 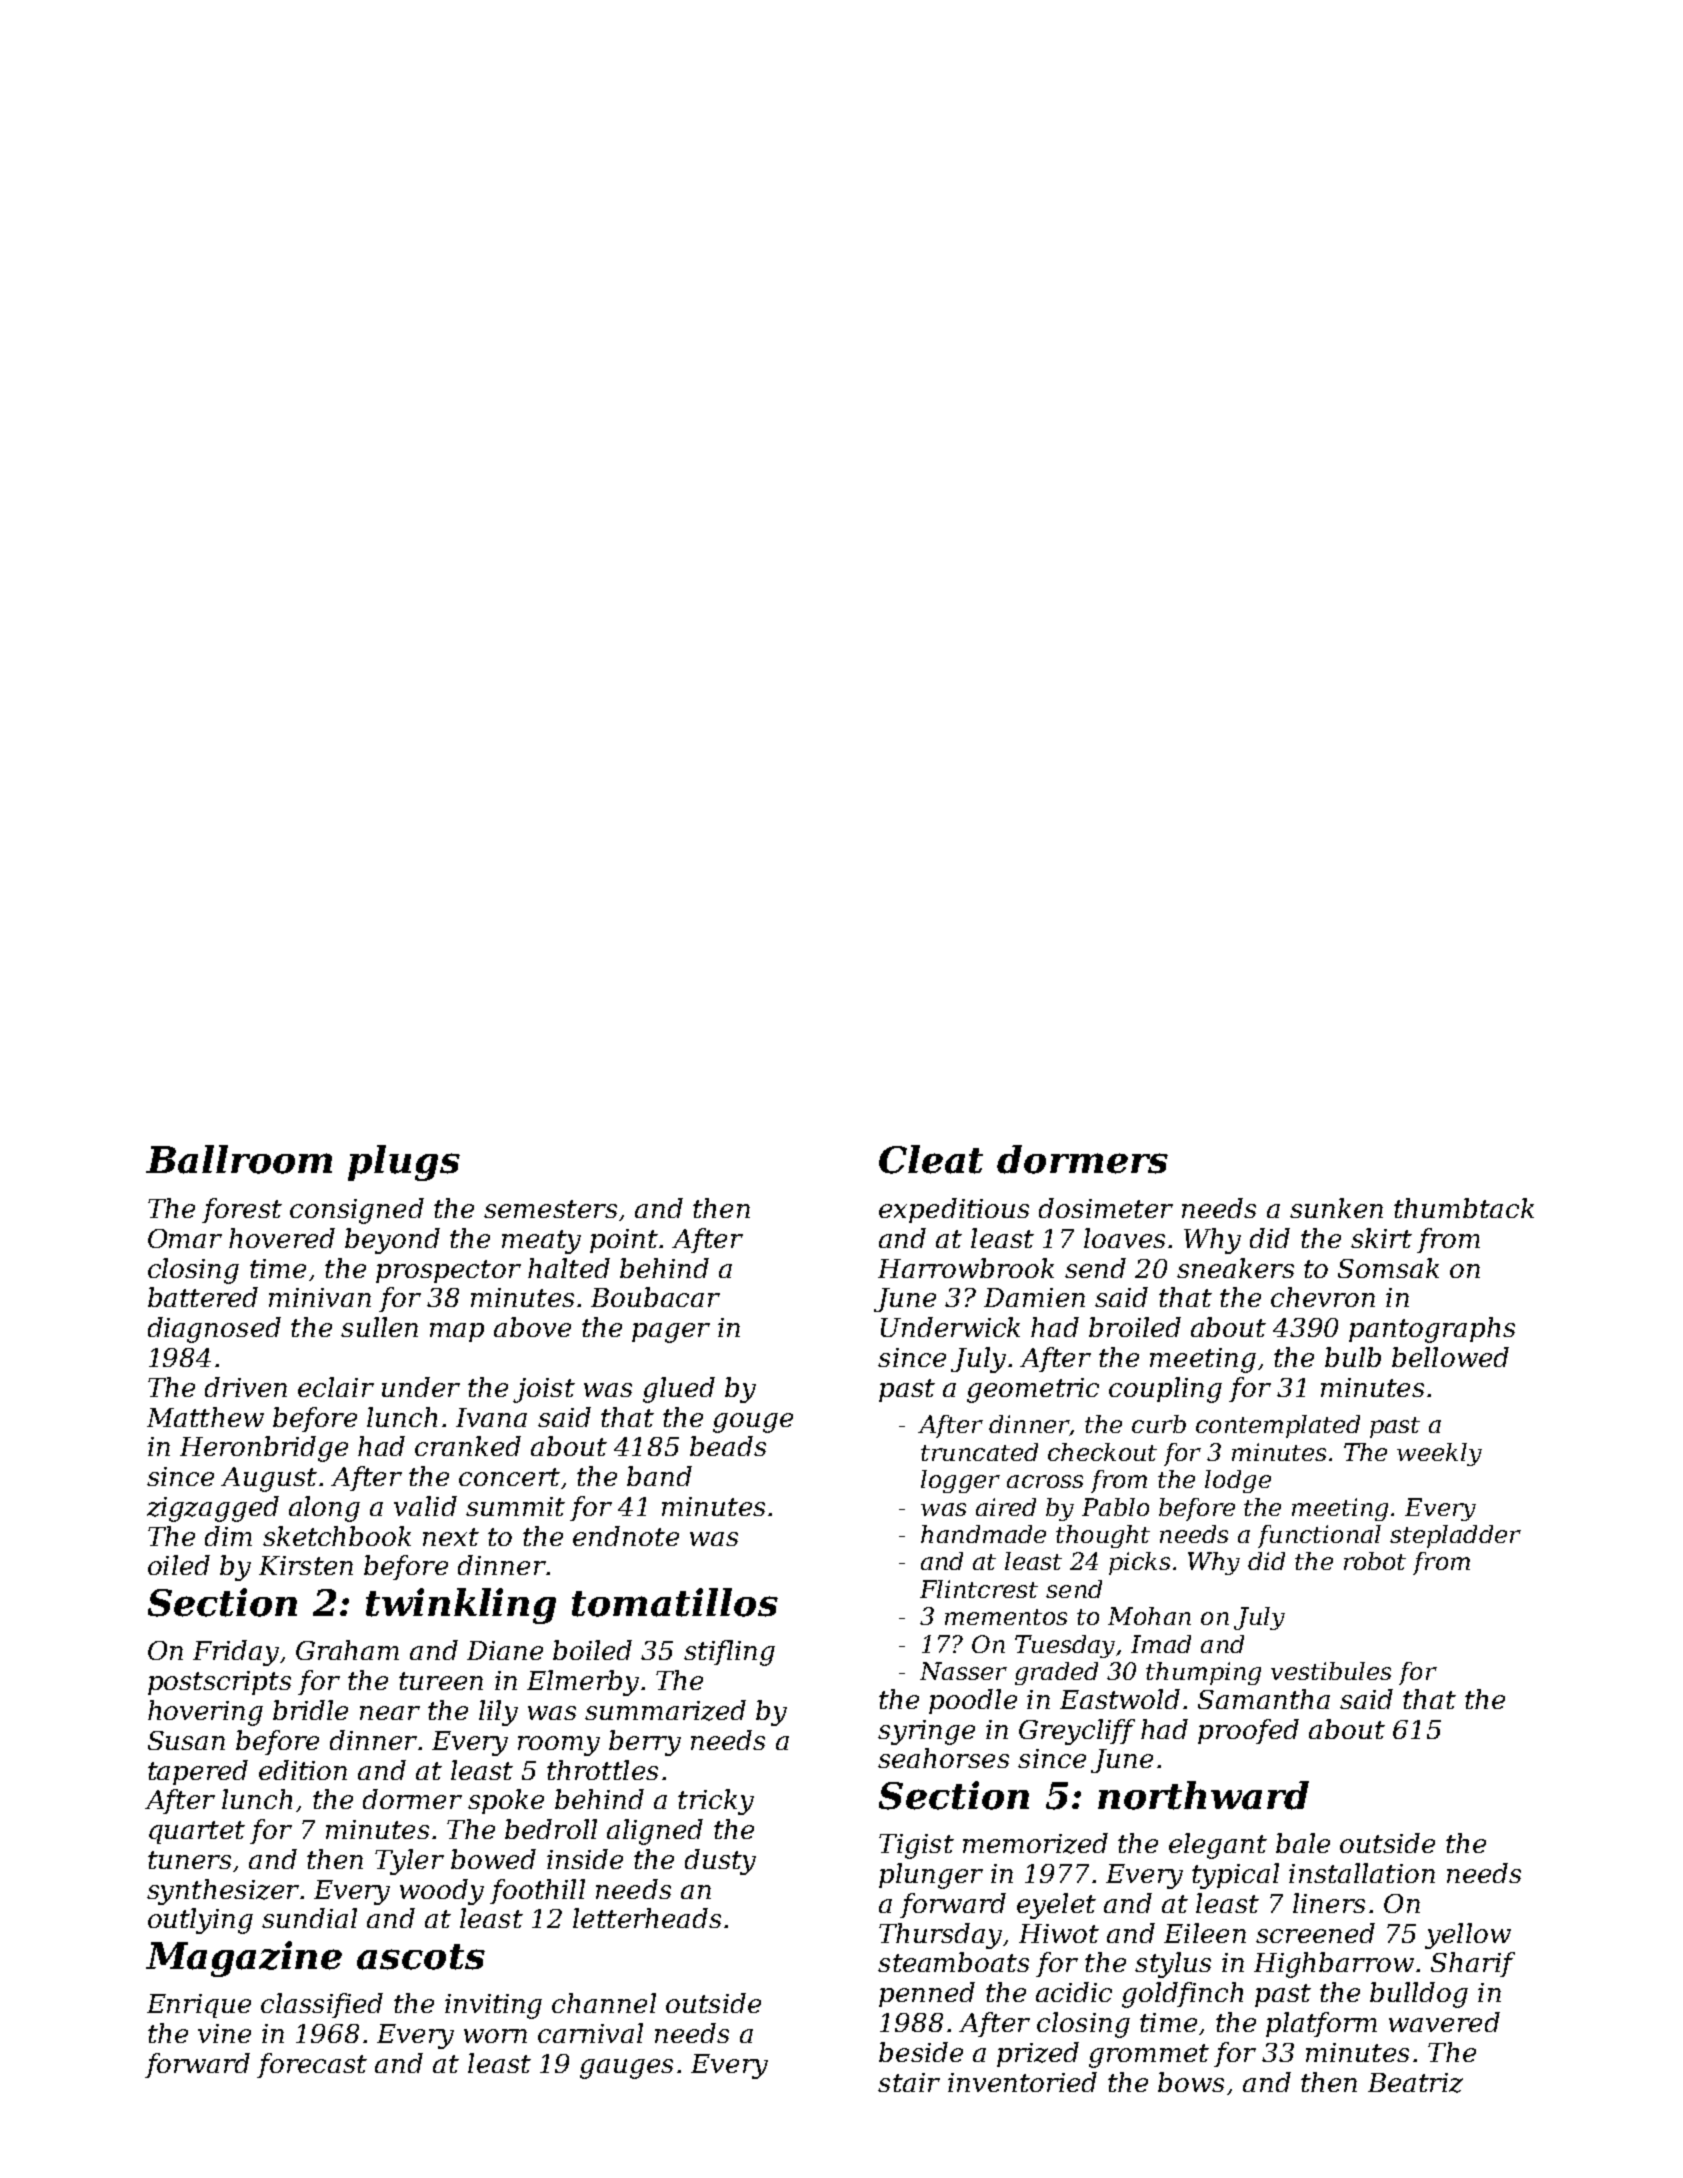 What do you see at coordinates (1450, 1357) in the screenshot?
I see `bellowed` at bounding box center [1450, 1357].
